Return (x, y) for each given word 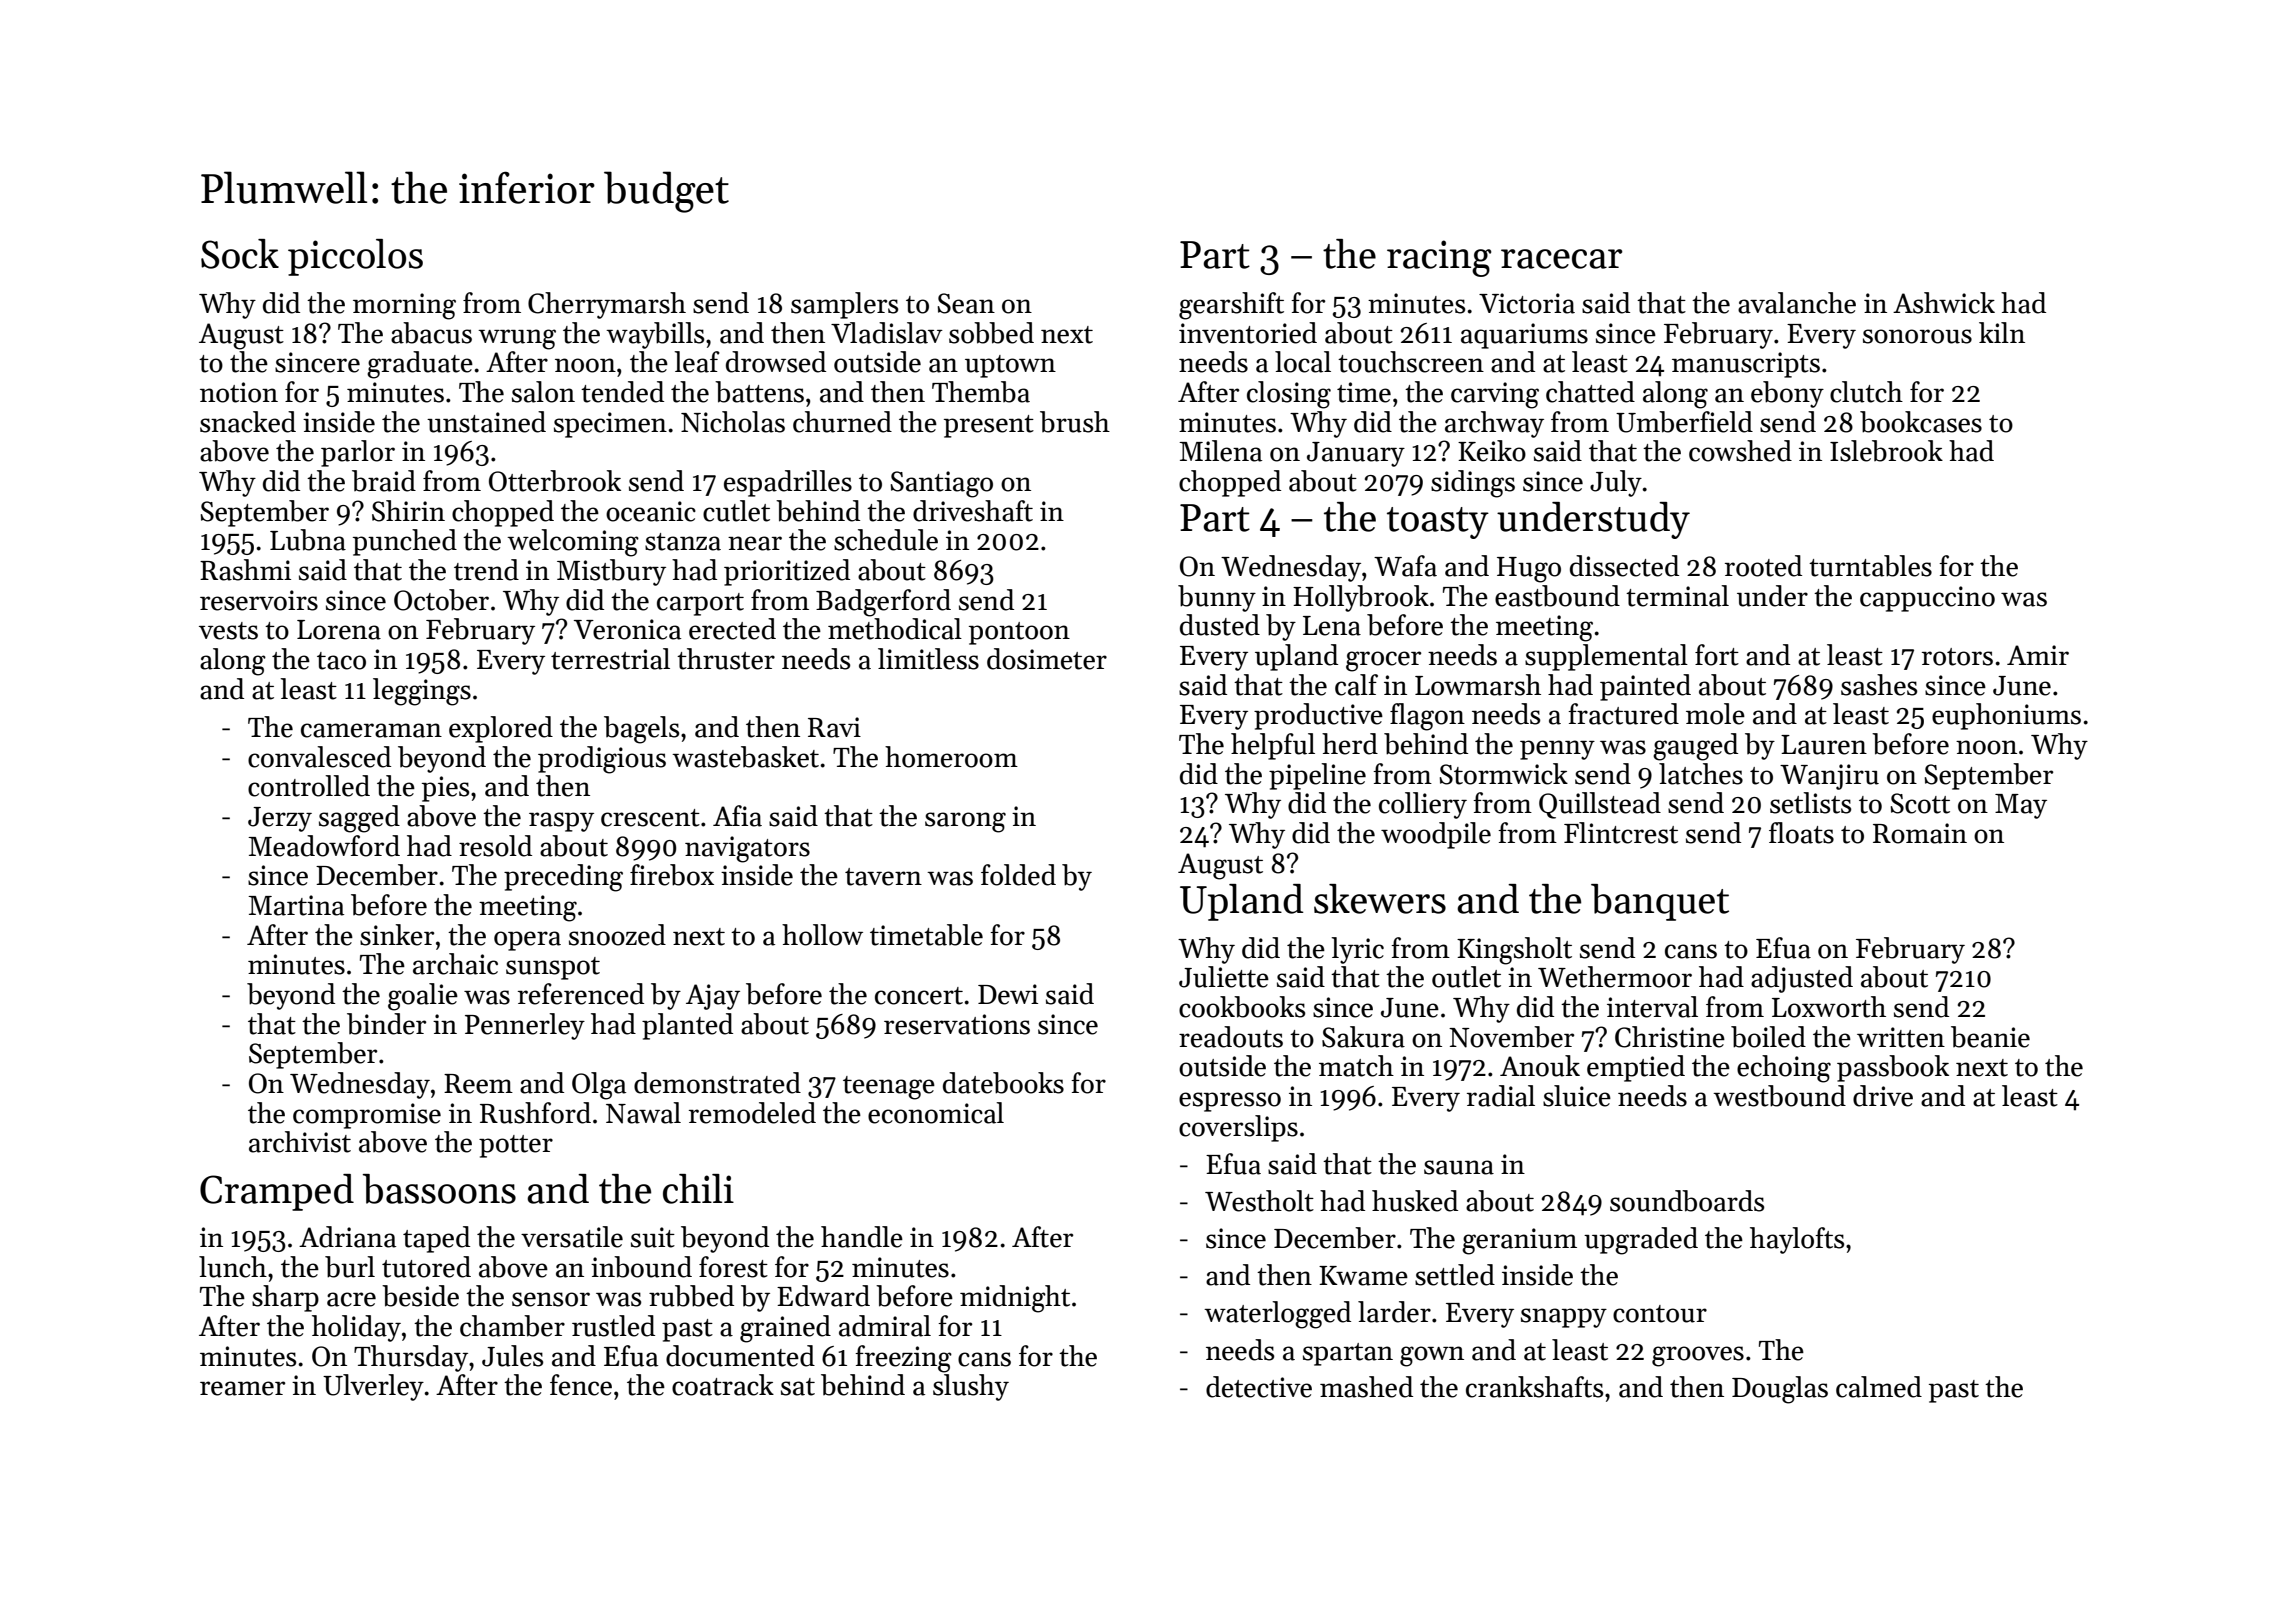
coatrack (723, 1385)
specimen (610, 425)
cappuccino (1927, 599)
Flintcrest (1621, 833)
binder (386, 1024)
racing (1439, 258)
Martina (296, 905)
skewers (1380, 899)
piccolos (355, 257)
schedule (886, 540)
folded (1018, 875)
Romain (1920, 833)
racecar (1562, 259)
